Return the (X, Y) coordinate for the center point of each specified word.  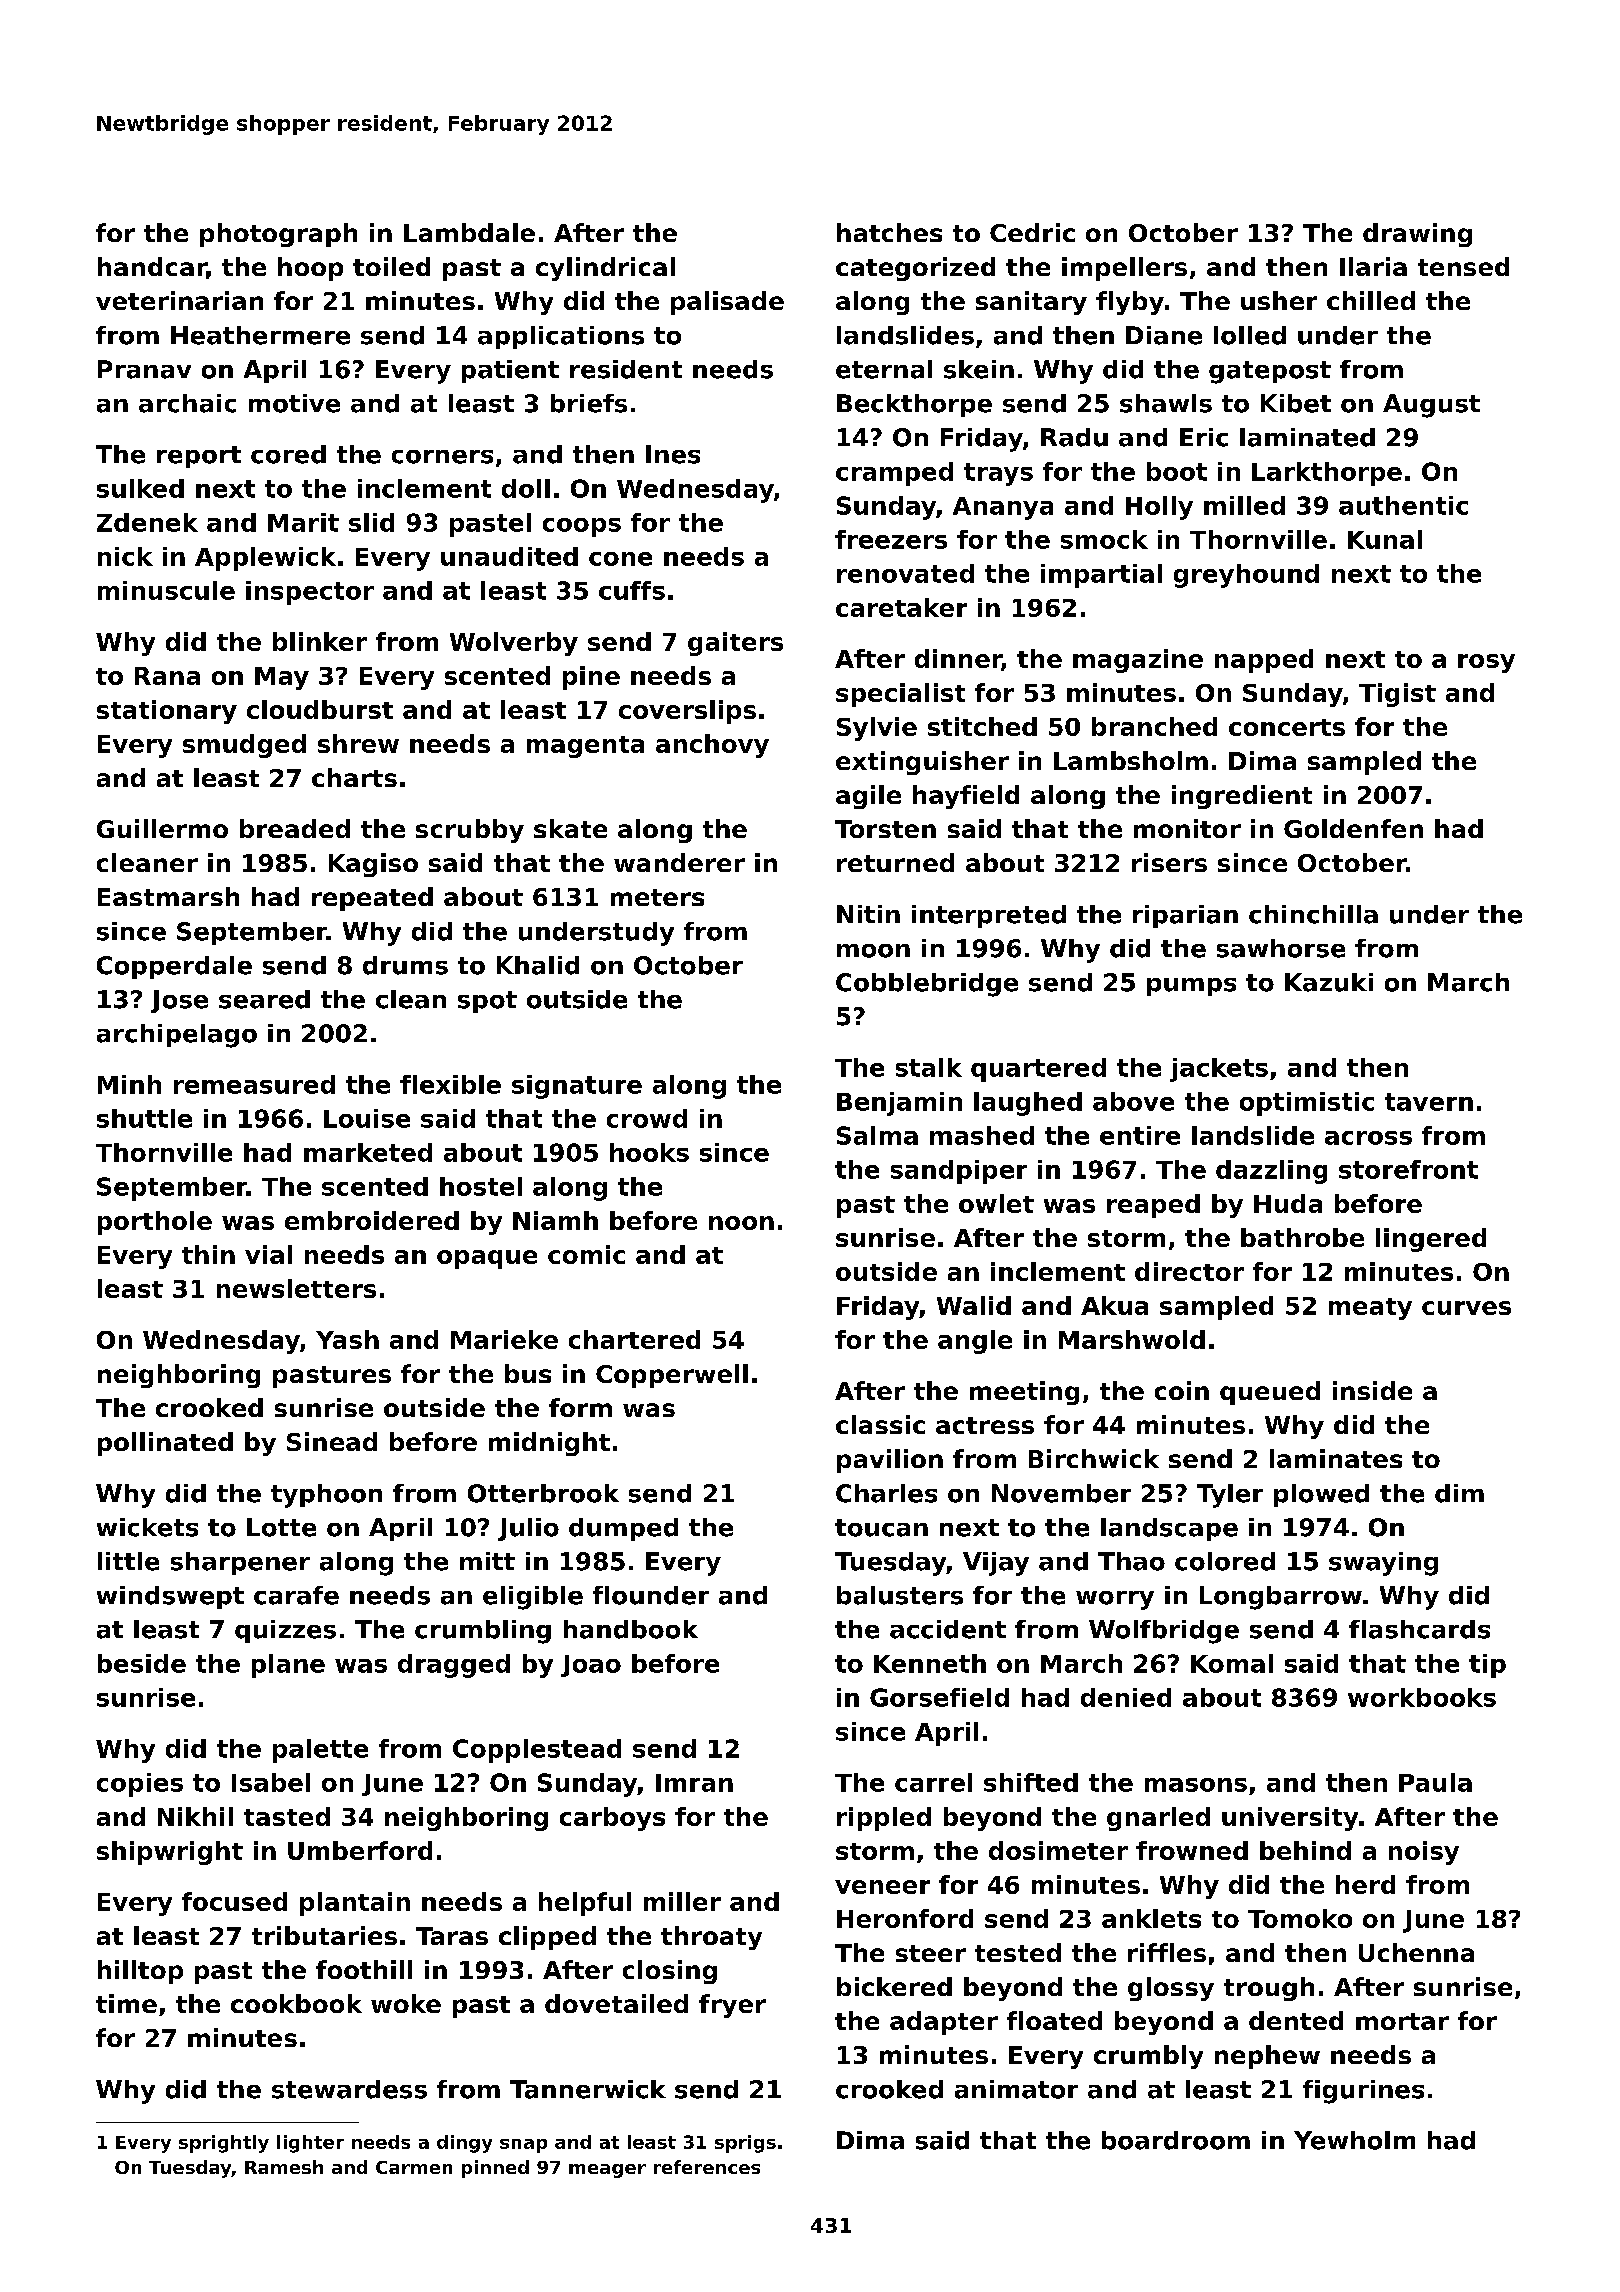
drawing (1417, 235)
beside (142, 1663)
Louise (367, 1118)
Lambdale (469, 232)
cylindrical (605, 269)
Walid (974, 1305)
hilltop (140, 1972)
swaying (1383, 1564)
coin (1182, 1390)
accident (948, 1629)
